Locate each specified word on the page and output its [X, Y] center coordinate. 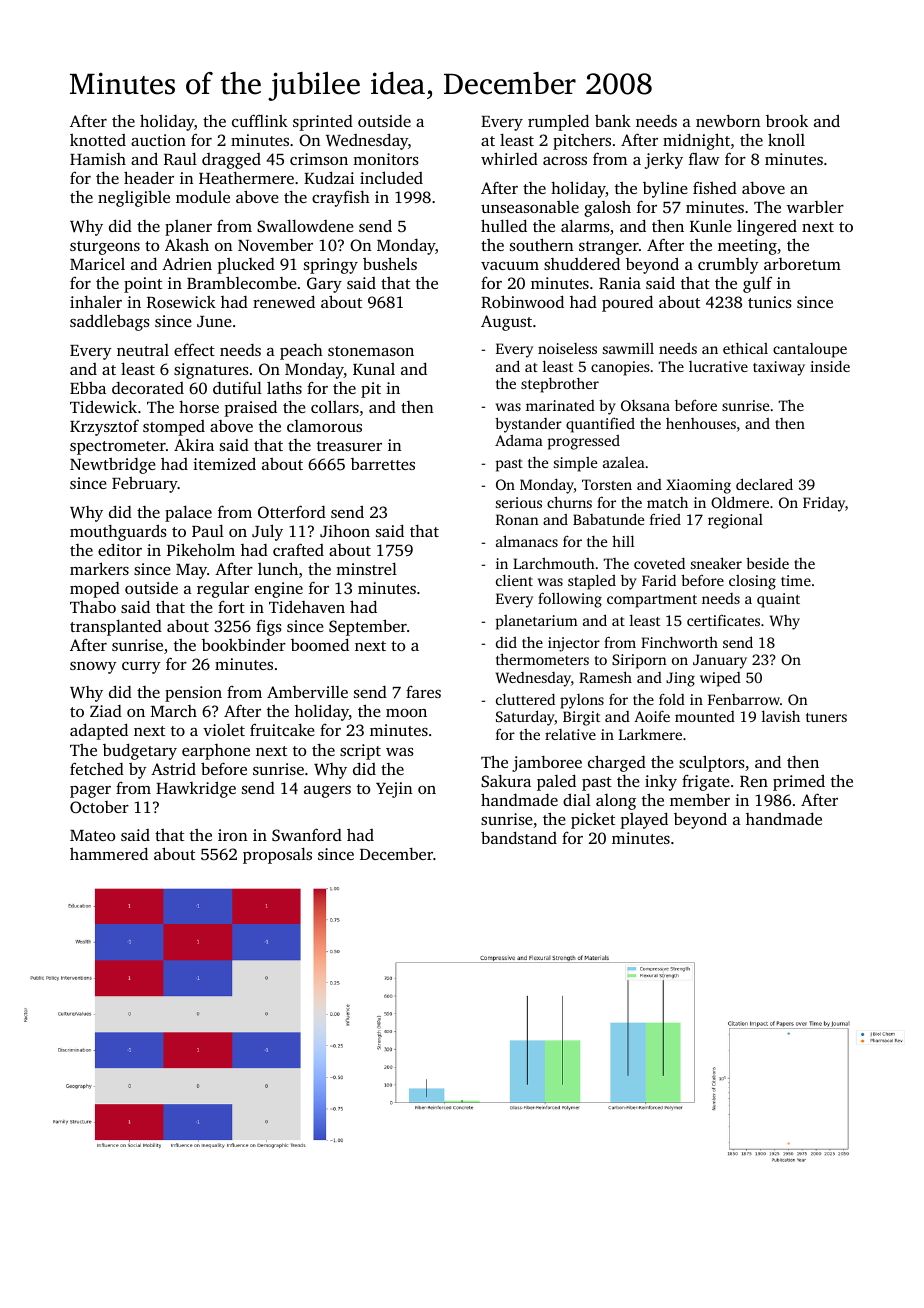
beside [767, 563]
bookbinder [244, 645]
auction [158, 140]
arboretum [802, 264]
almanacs [527, 541]
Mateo [92, 835]
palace [188, 513]
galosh [607, 209]
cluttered [525, 699]
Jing [680, 679]
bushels [390, 263]
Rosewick [181, 302]
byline [665, 190]
